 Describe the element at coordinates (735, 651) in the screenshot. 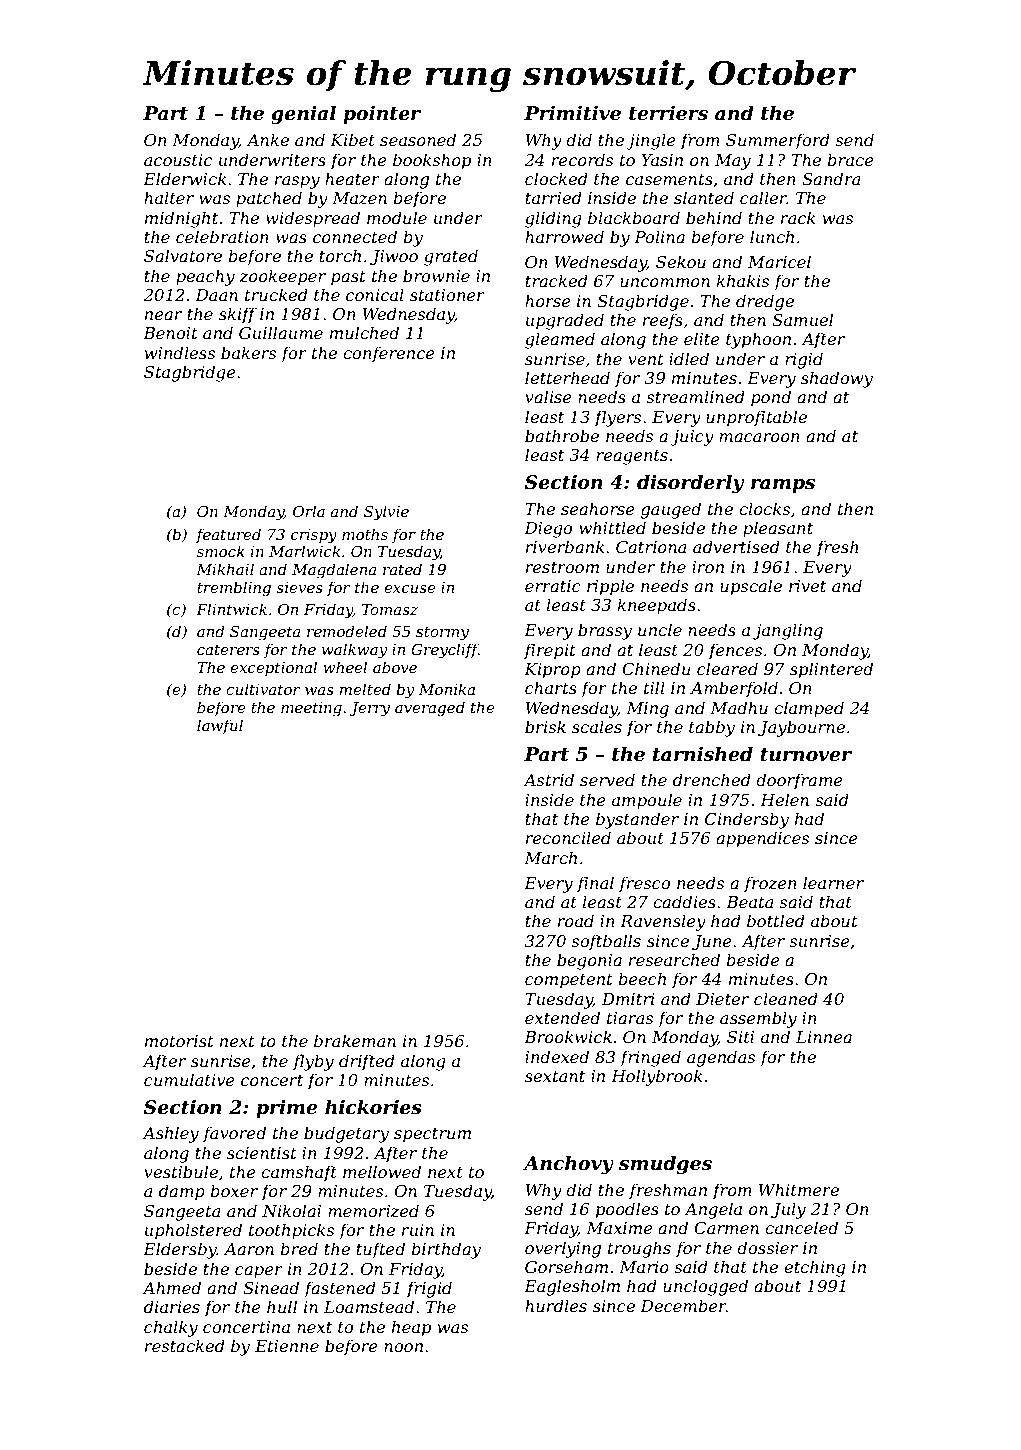

I see `fences` at that location.
